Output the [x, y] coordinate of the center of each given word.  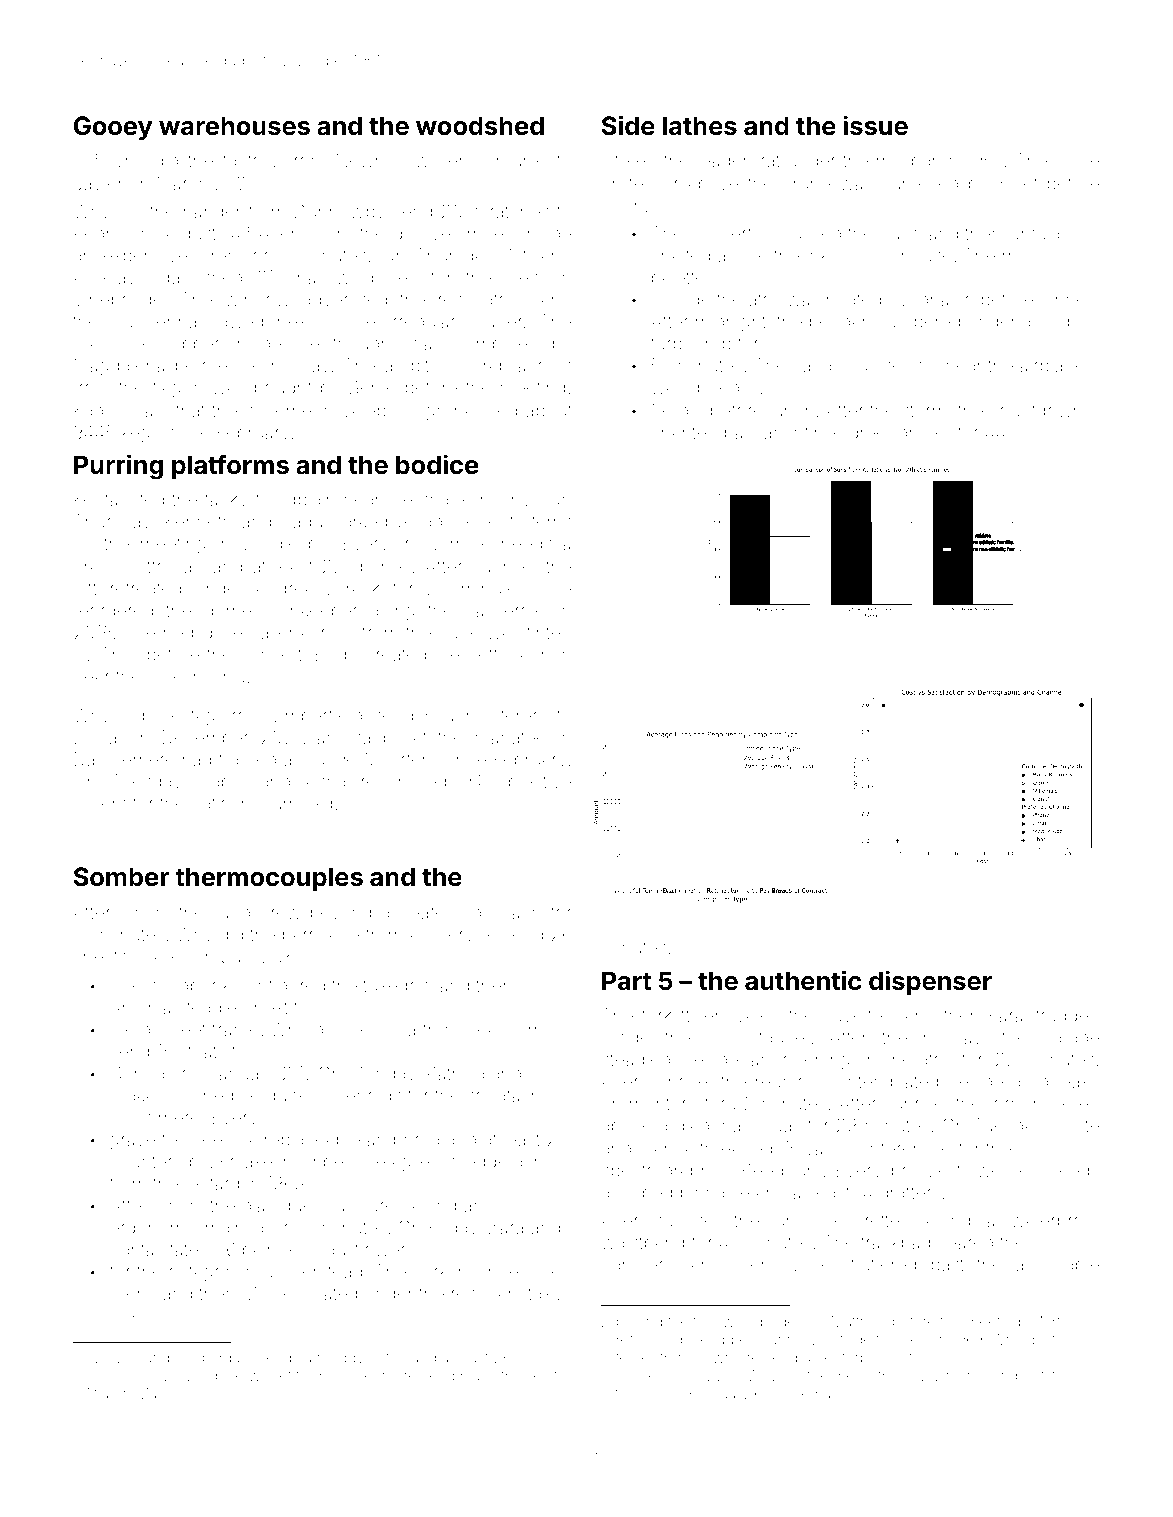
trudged [1068, 1017]
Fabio [223, 781]
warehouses [234, 126]
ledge [485, 1163]
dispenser [930, 982]
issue [875, 125]
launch [543, 654]
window [257, 299]
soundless [162, 1357]
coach [515, 913]
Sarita [132, 1249]
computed [496, 345]
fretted [885, 1220]
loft [85, 588]
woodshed [480, 126]
